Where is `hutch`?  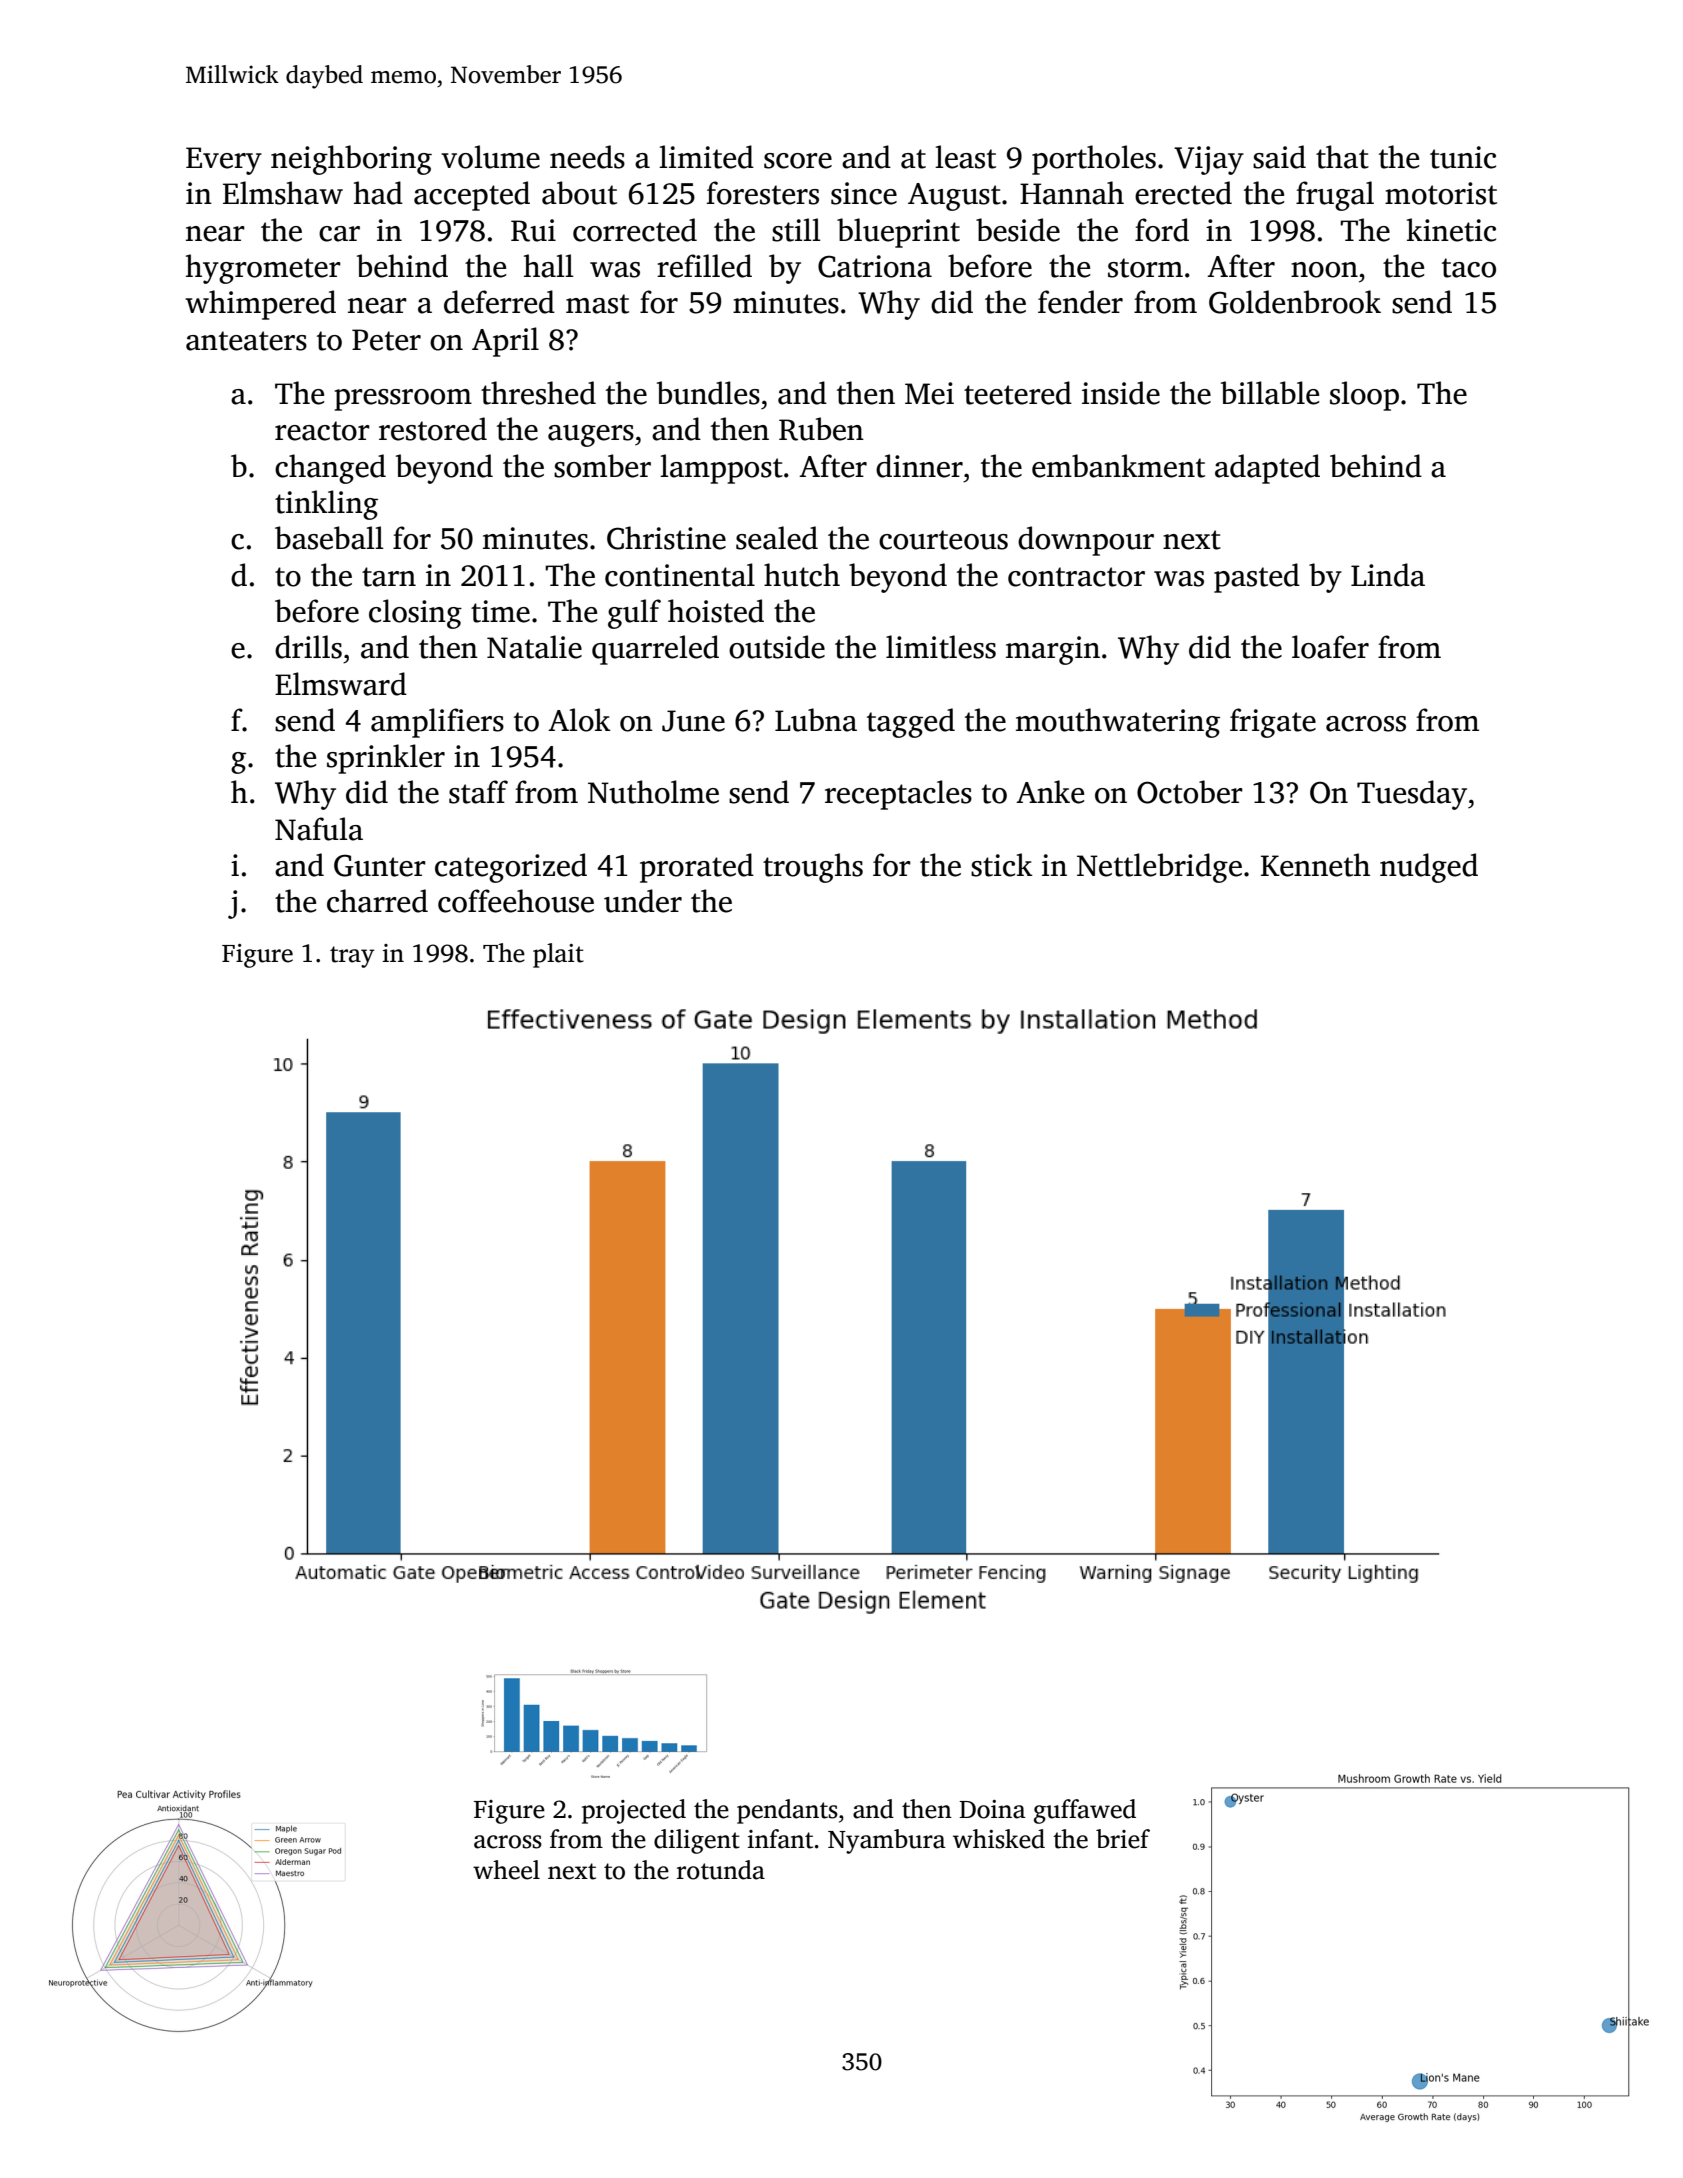 hutch is located at coordinates (802, 575).
